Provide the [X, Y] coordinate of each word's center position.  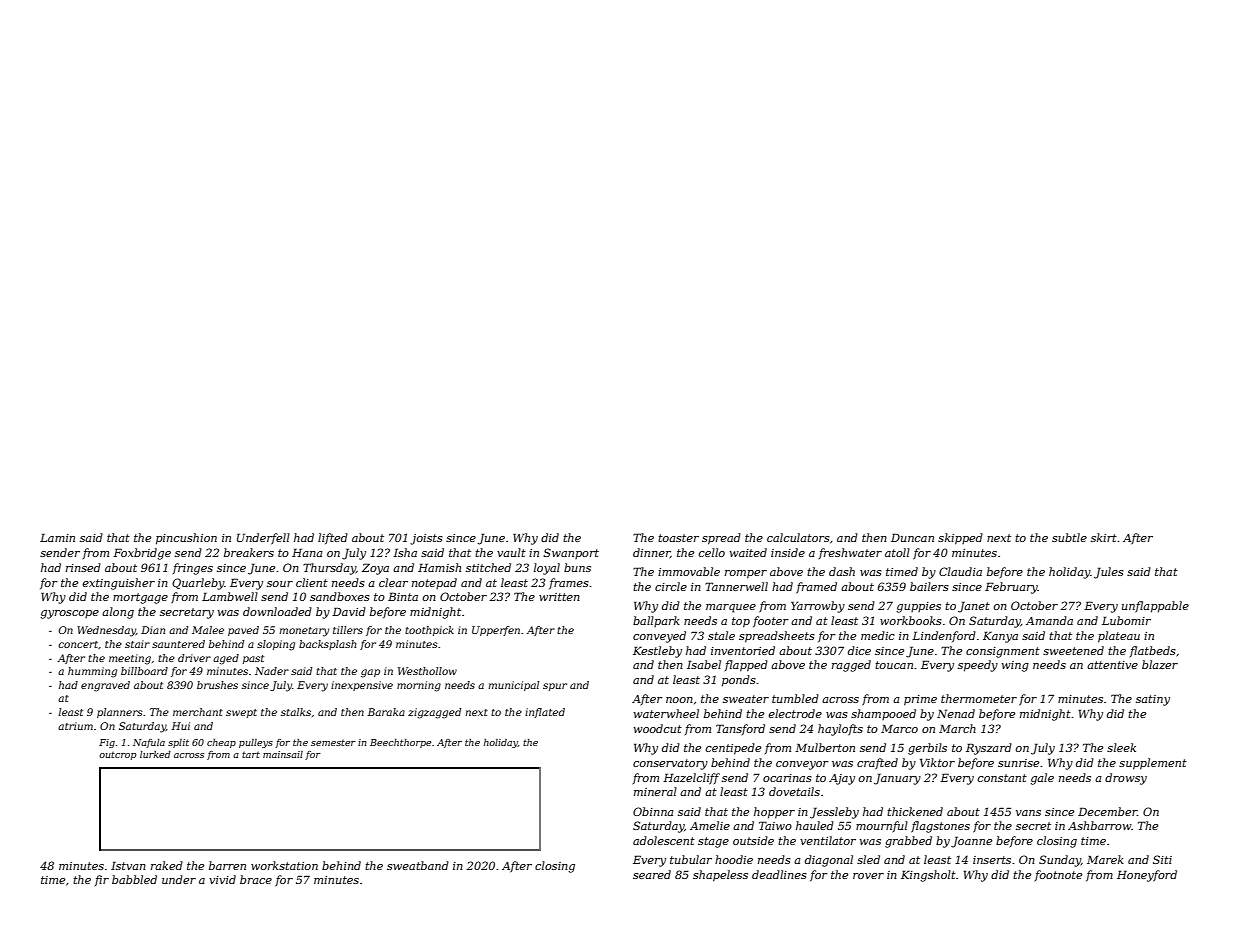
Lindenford [944, 636]
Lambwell [230, 596]
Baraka [386, 712]
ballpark [656, 621]
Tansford [740, 729]
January [897, 779]
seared [652, 874]
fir [102, 880]
